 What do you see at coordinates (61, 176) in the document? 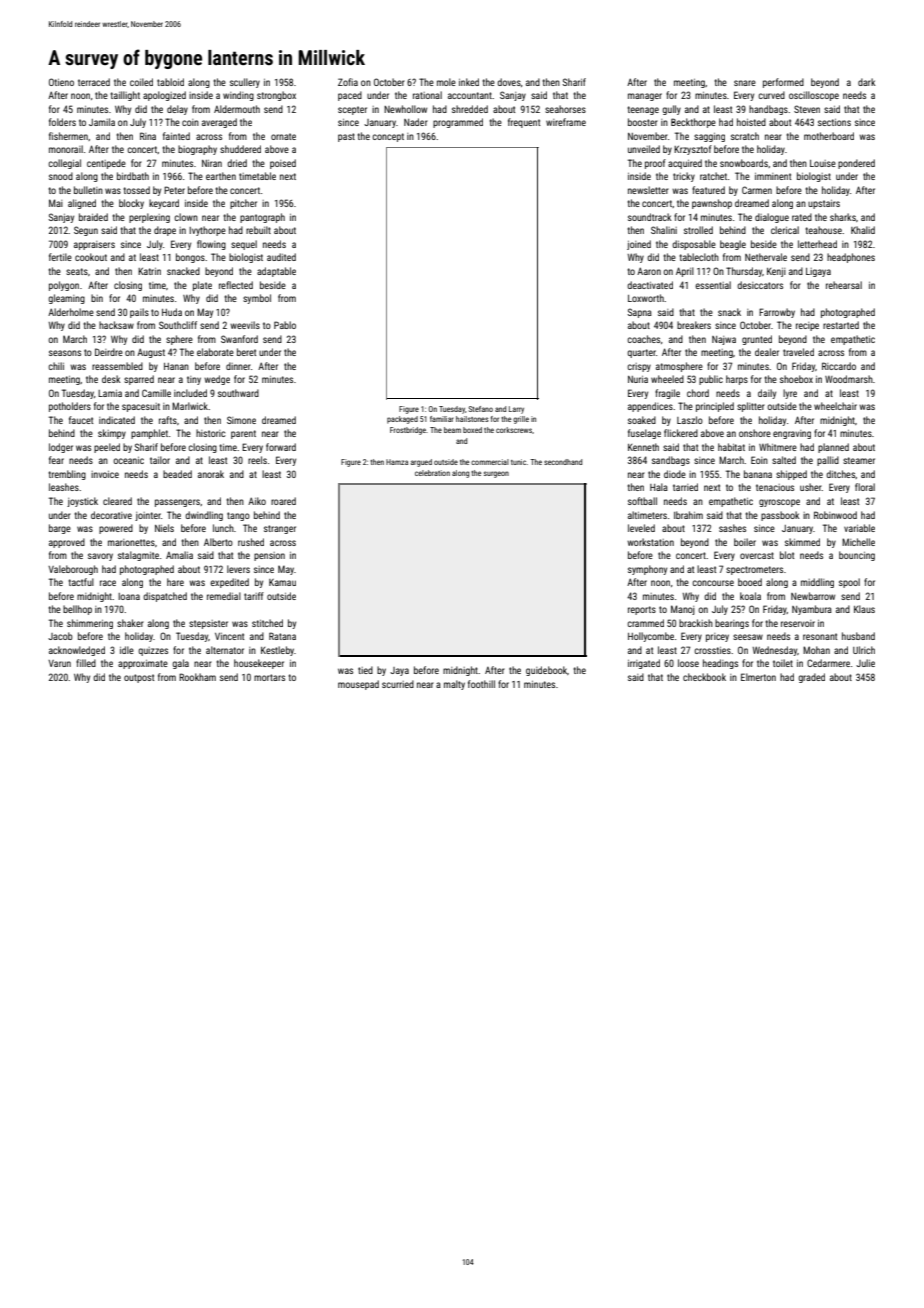
I see `snood` at bounding box center [61, 176].
